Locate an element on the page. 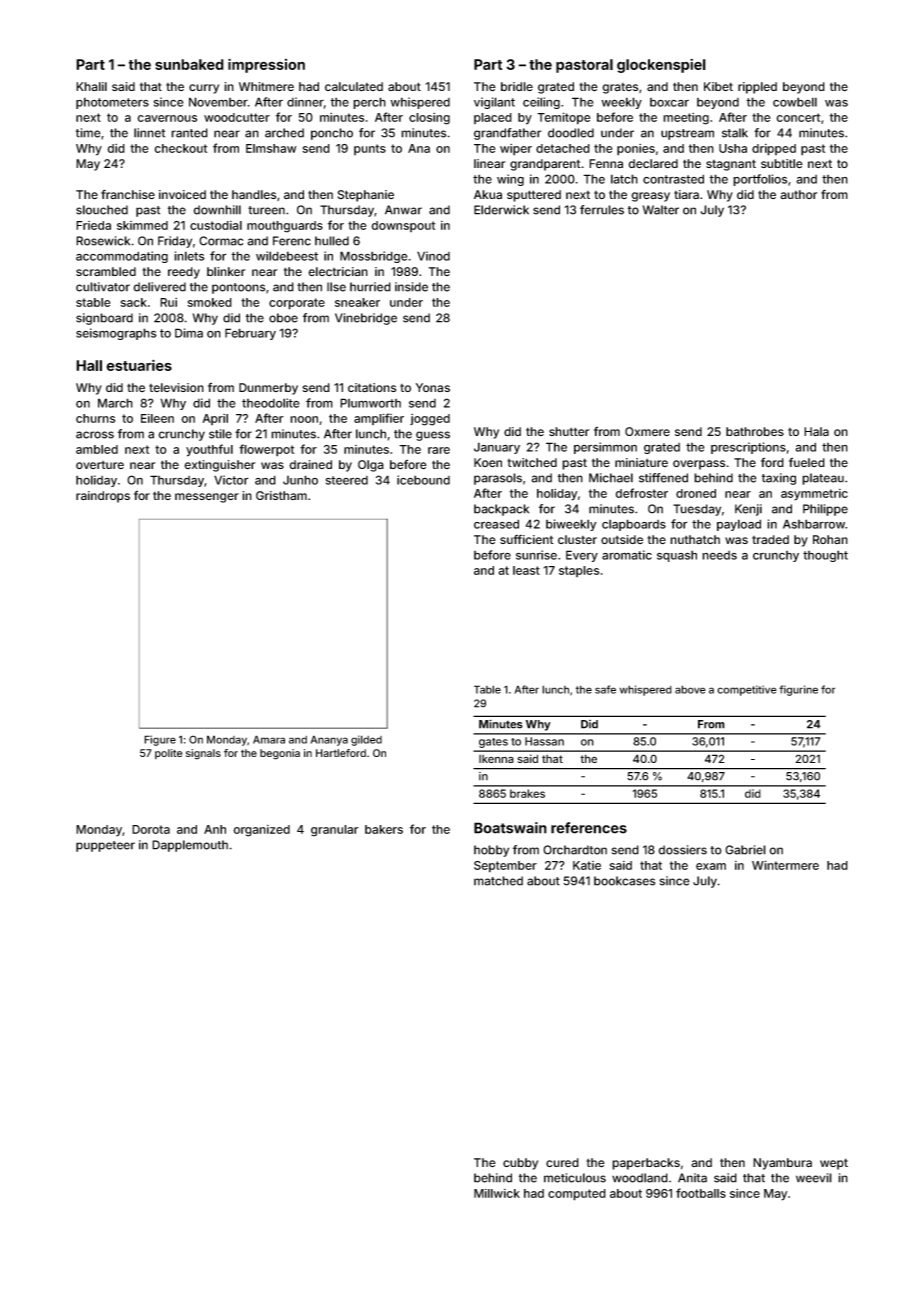 This document has height=1308, width=924. bathrobes is located at coordinates (755, 431).
